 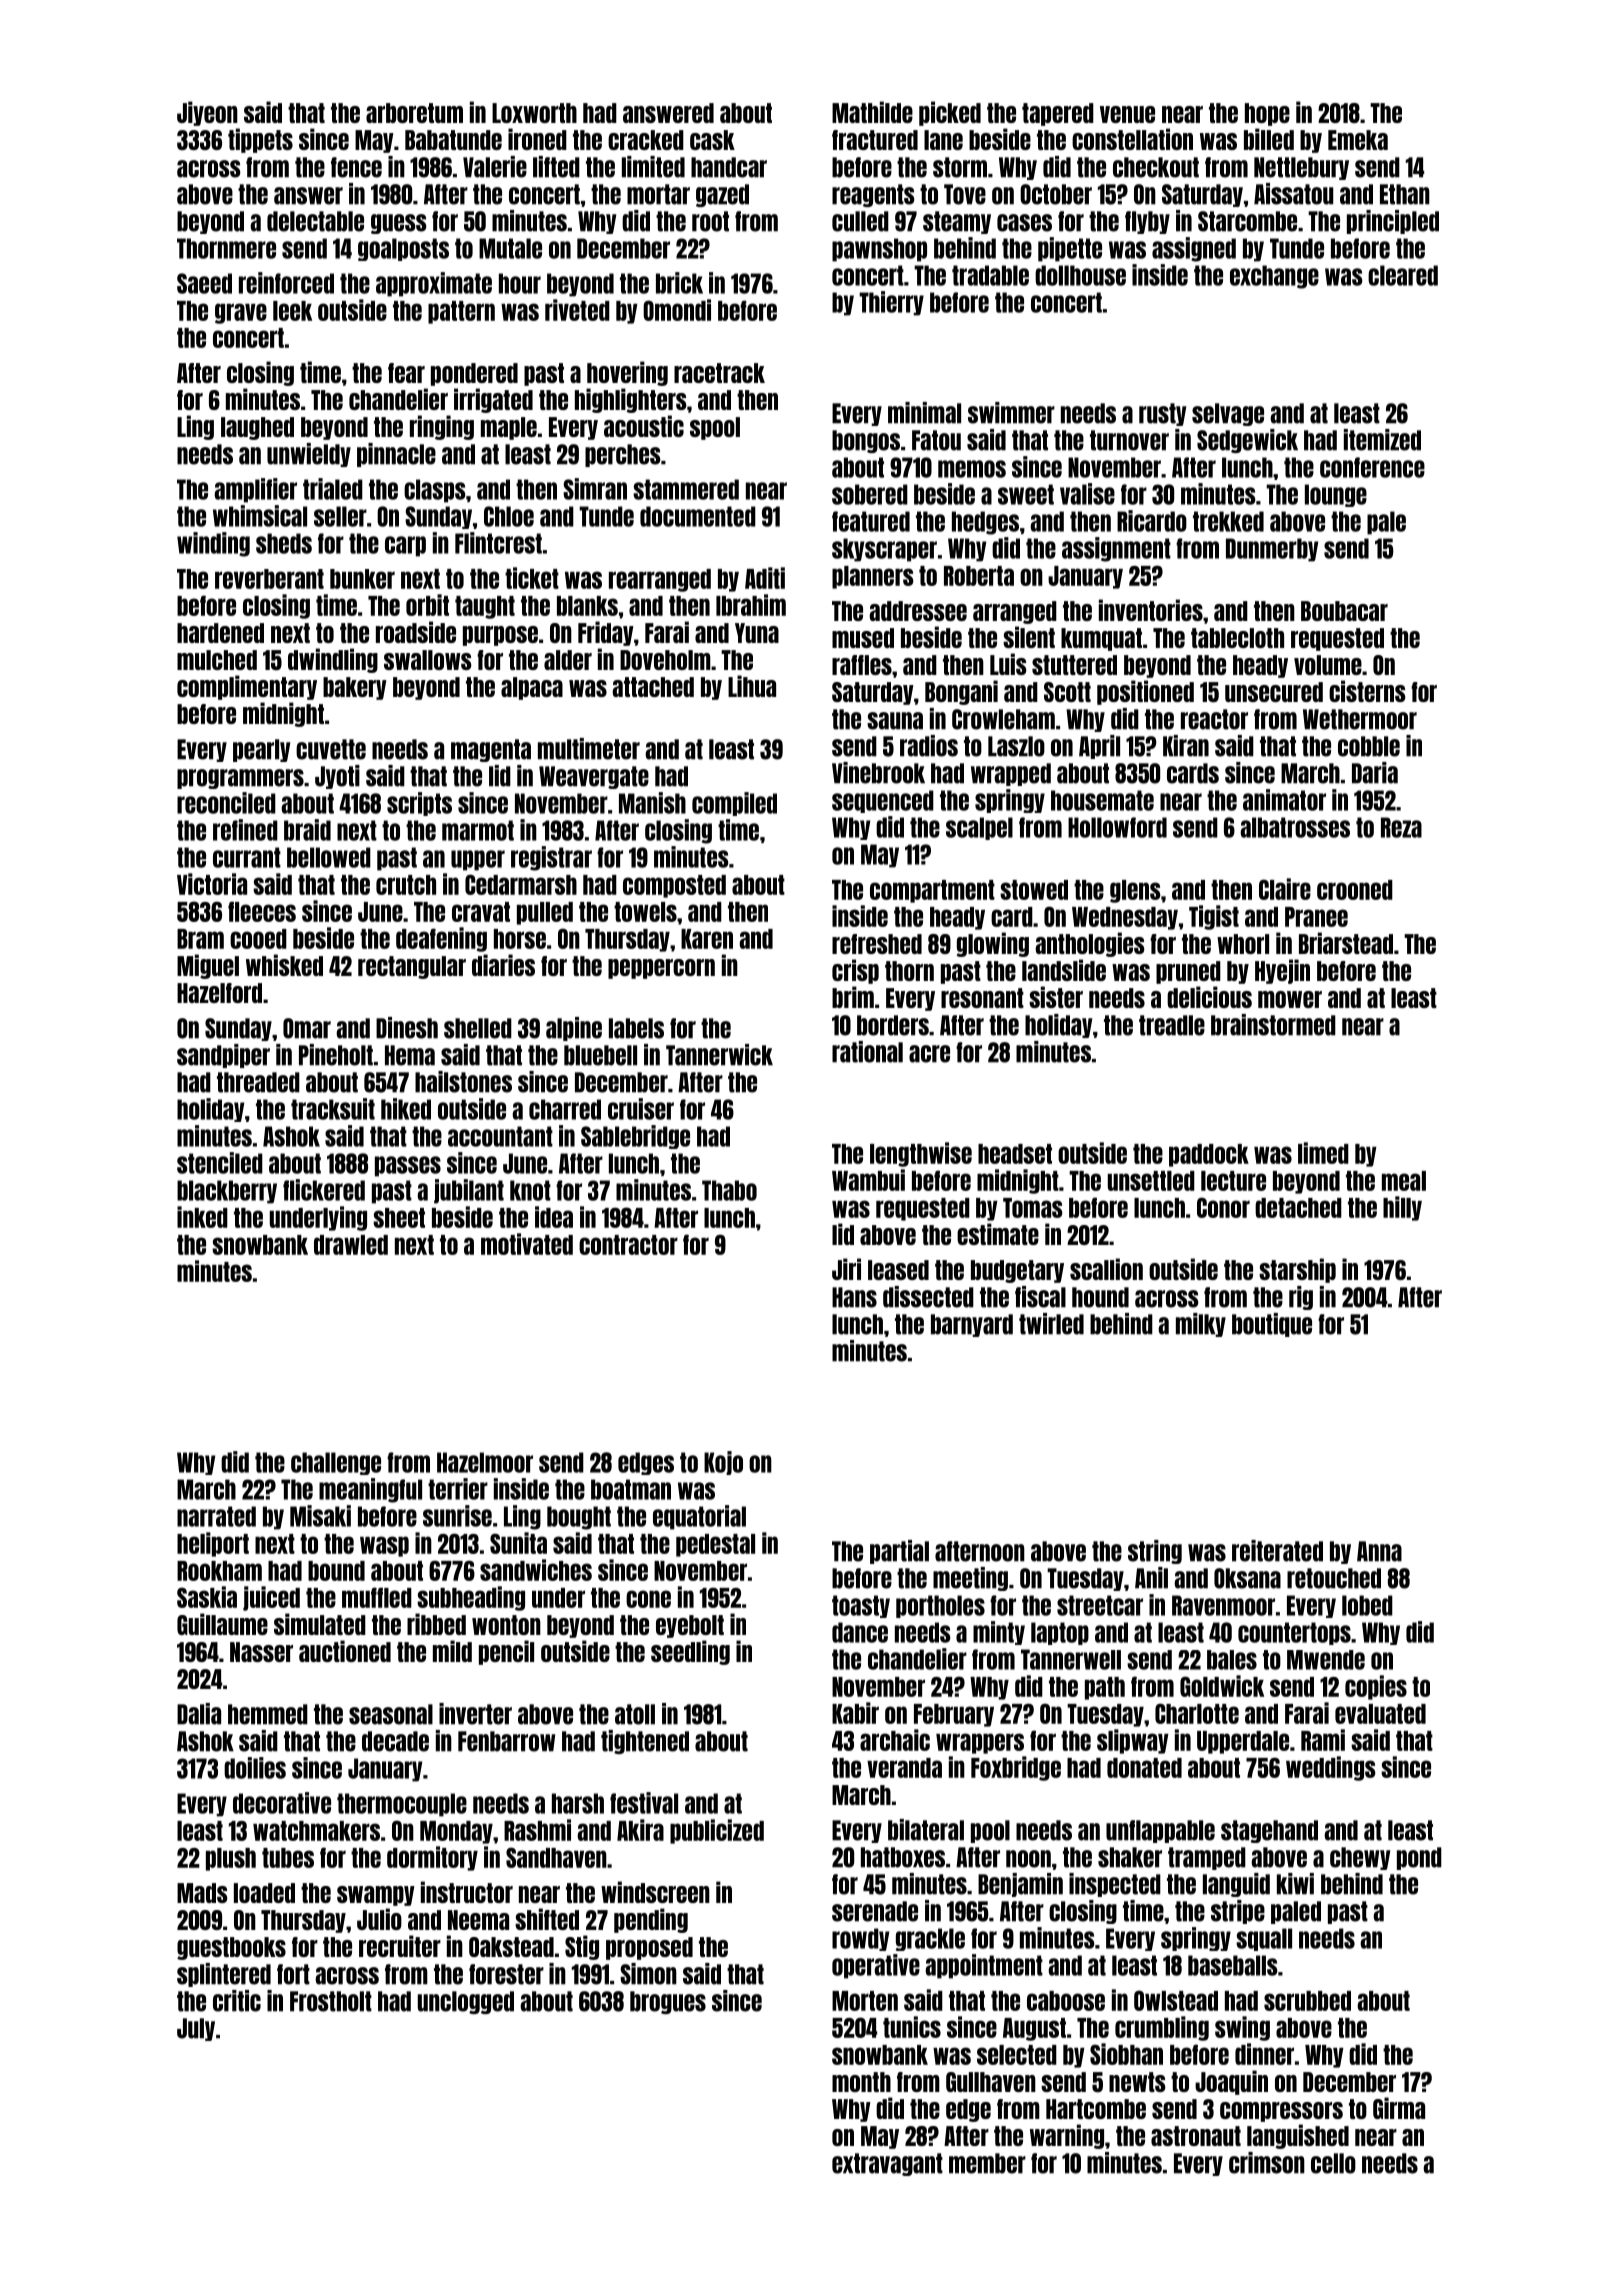 What do you see at coordinates (216, 1516) in the image?
I see `narrated` at bounding box center [216, 1516].
